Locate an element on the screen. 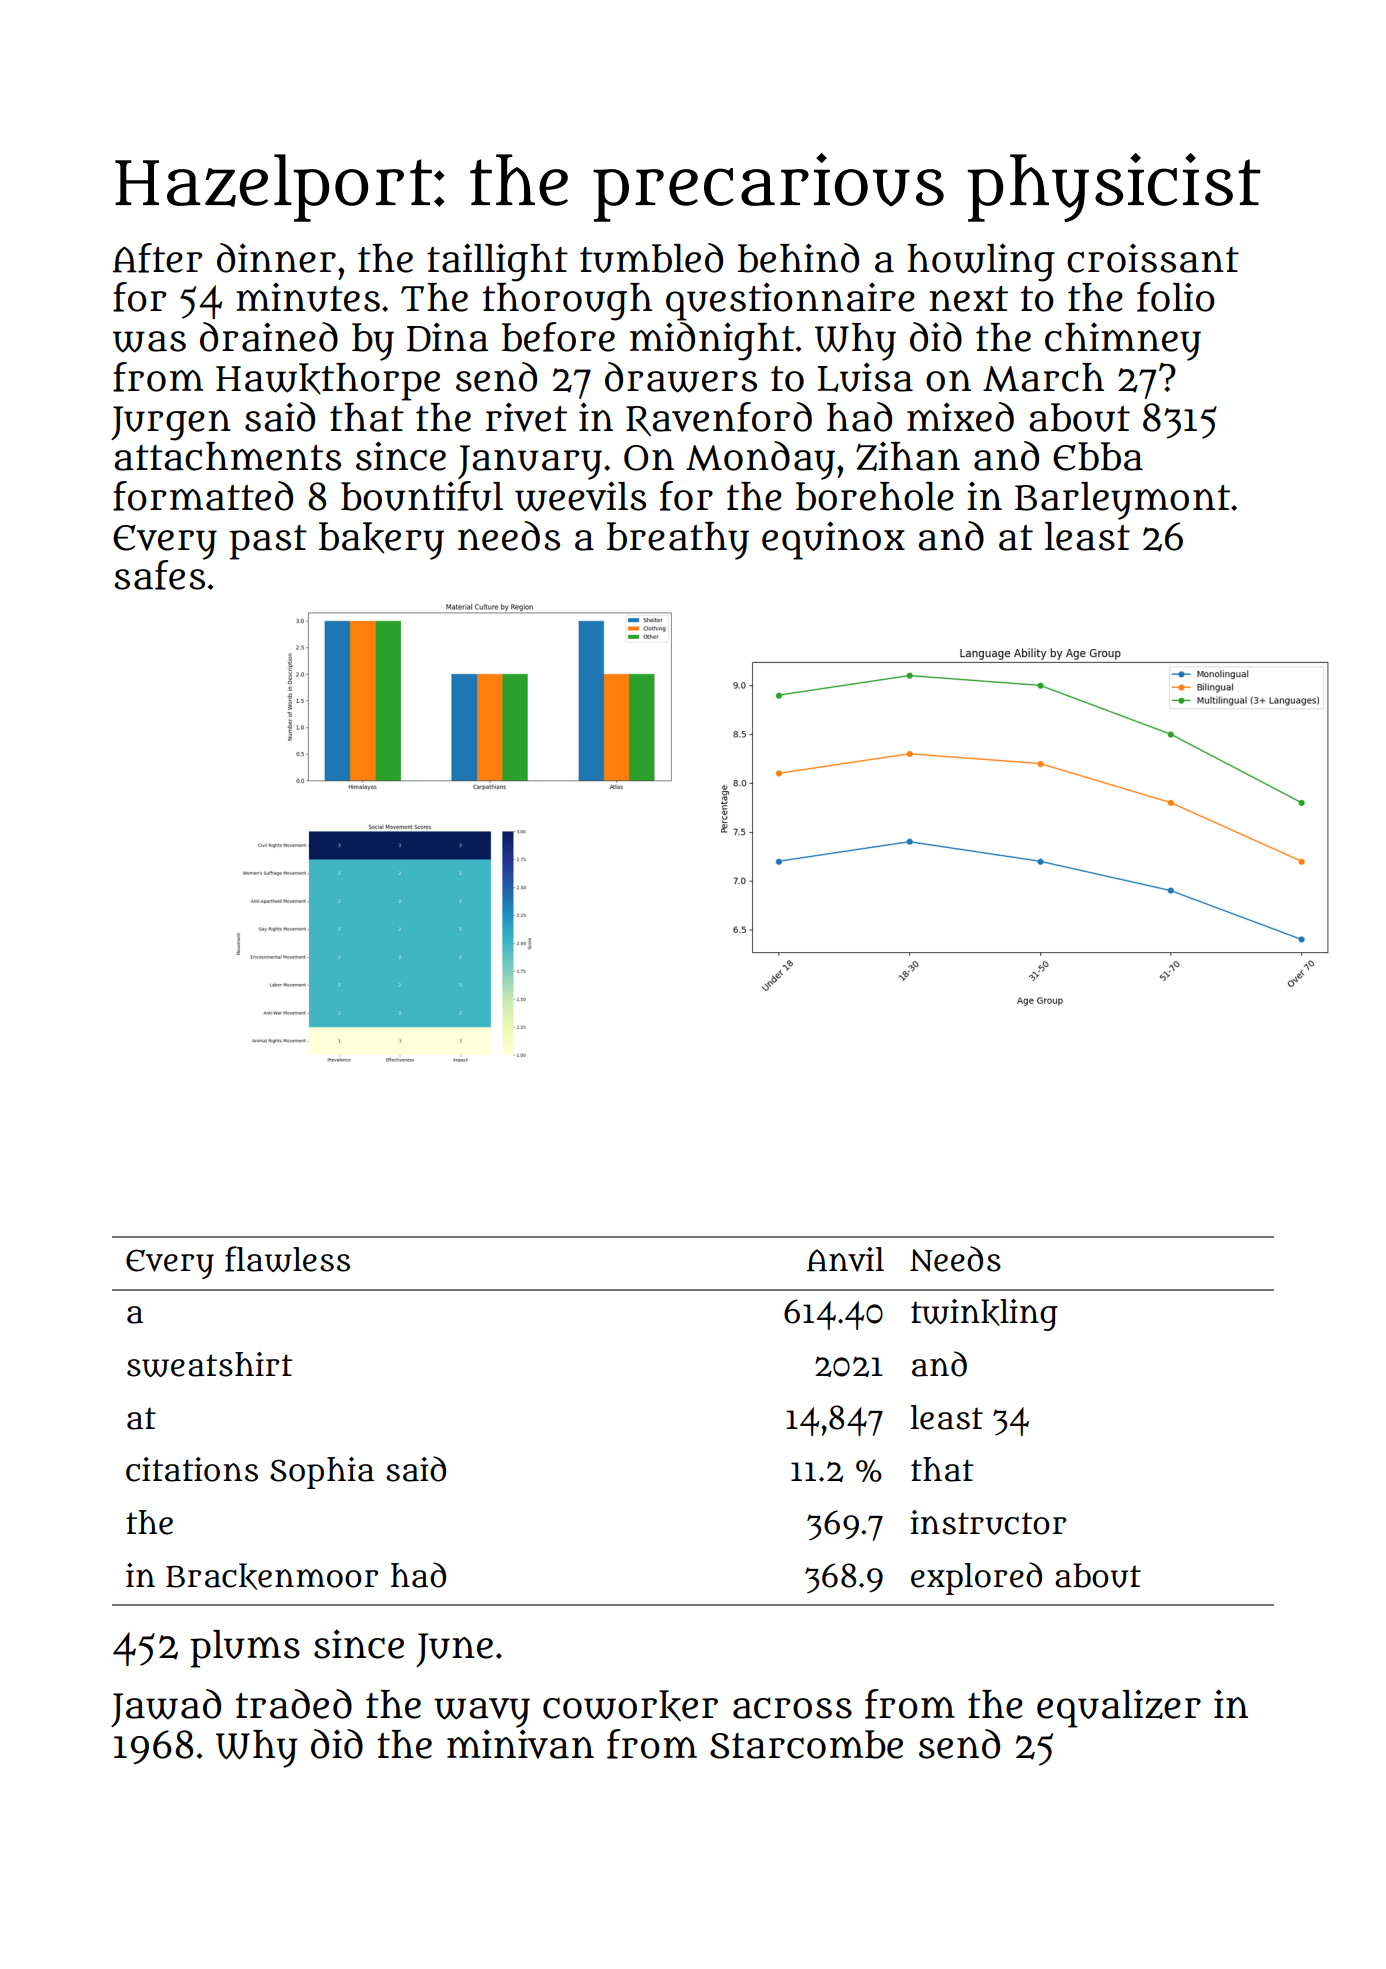 Image resolution: width=1386 pixels, height=1969 pixels. equalizer is located at coordinates (1119, 1708).
